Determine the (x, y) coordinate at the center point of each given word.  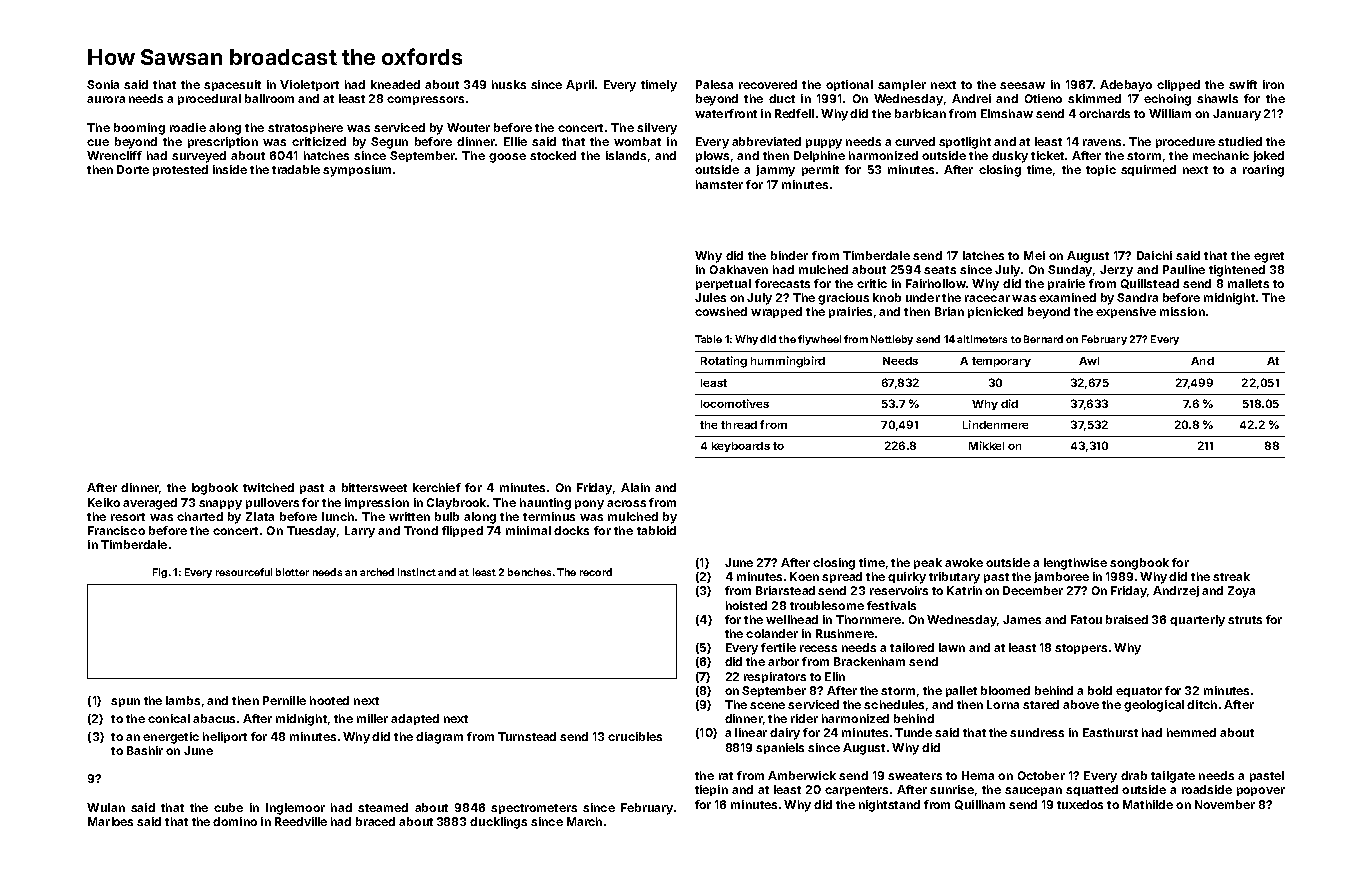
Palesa (714, 84)
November (1225, 804)
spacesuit (232, 85)
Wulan (106, 807)
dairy (785, 734)
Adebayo (1126, 86)
